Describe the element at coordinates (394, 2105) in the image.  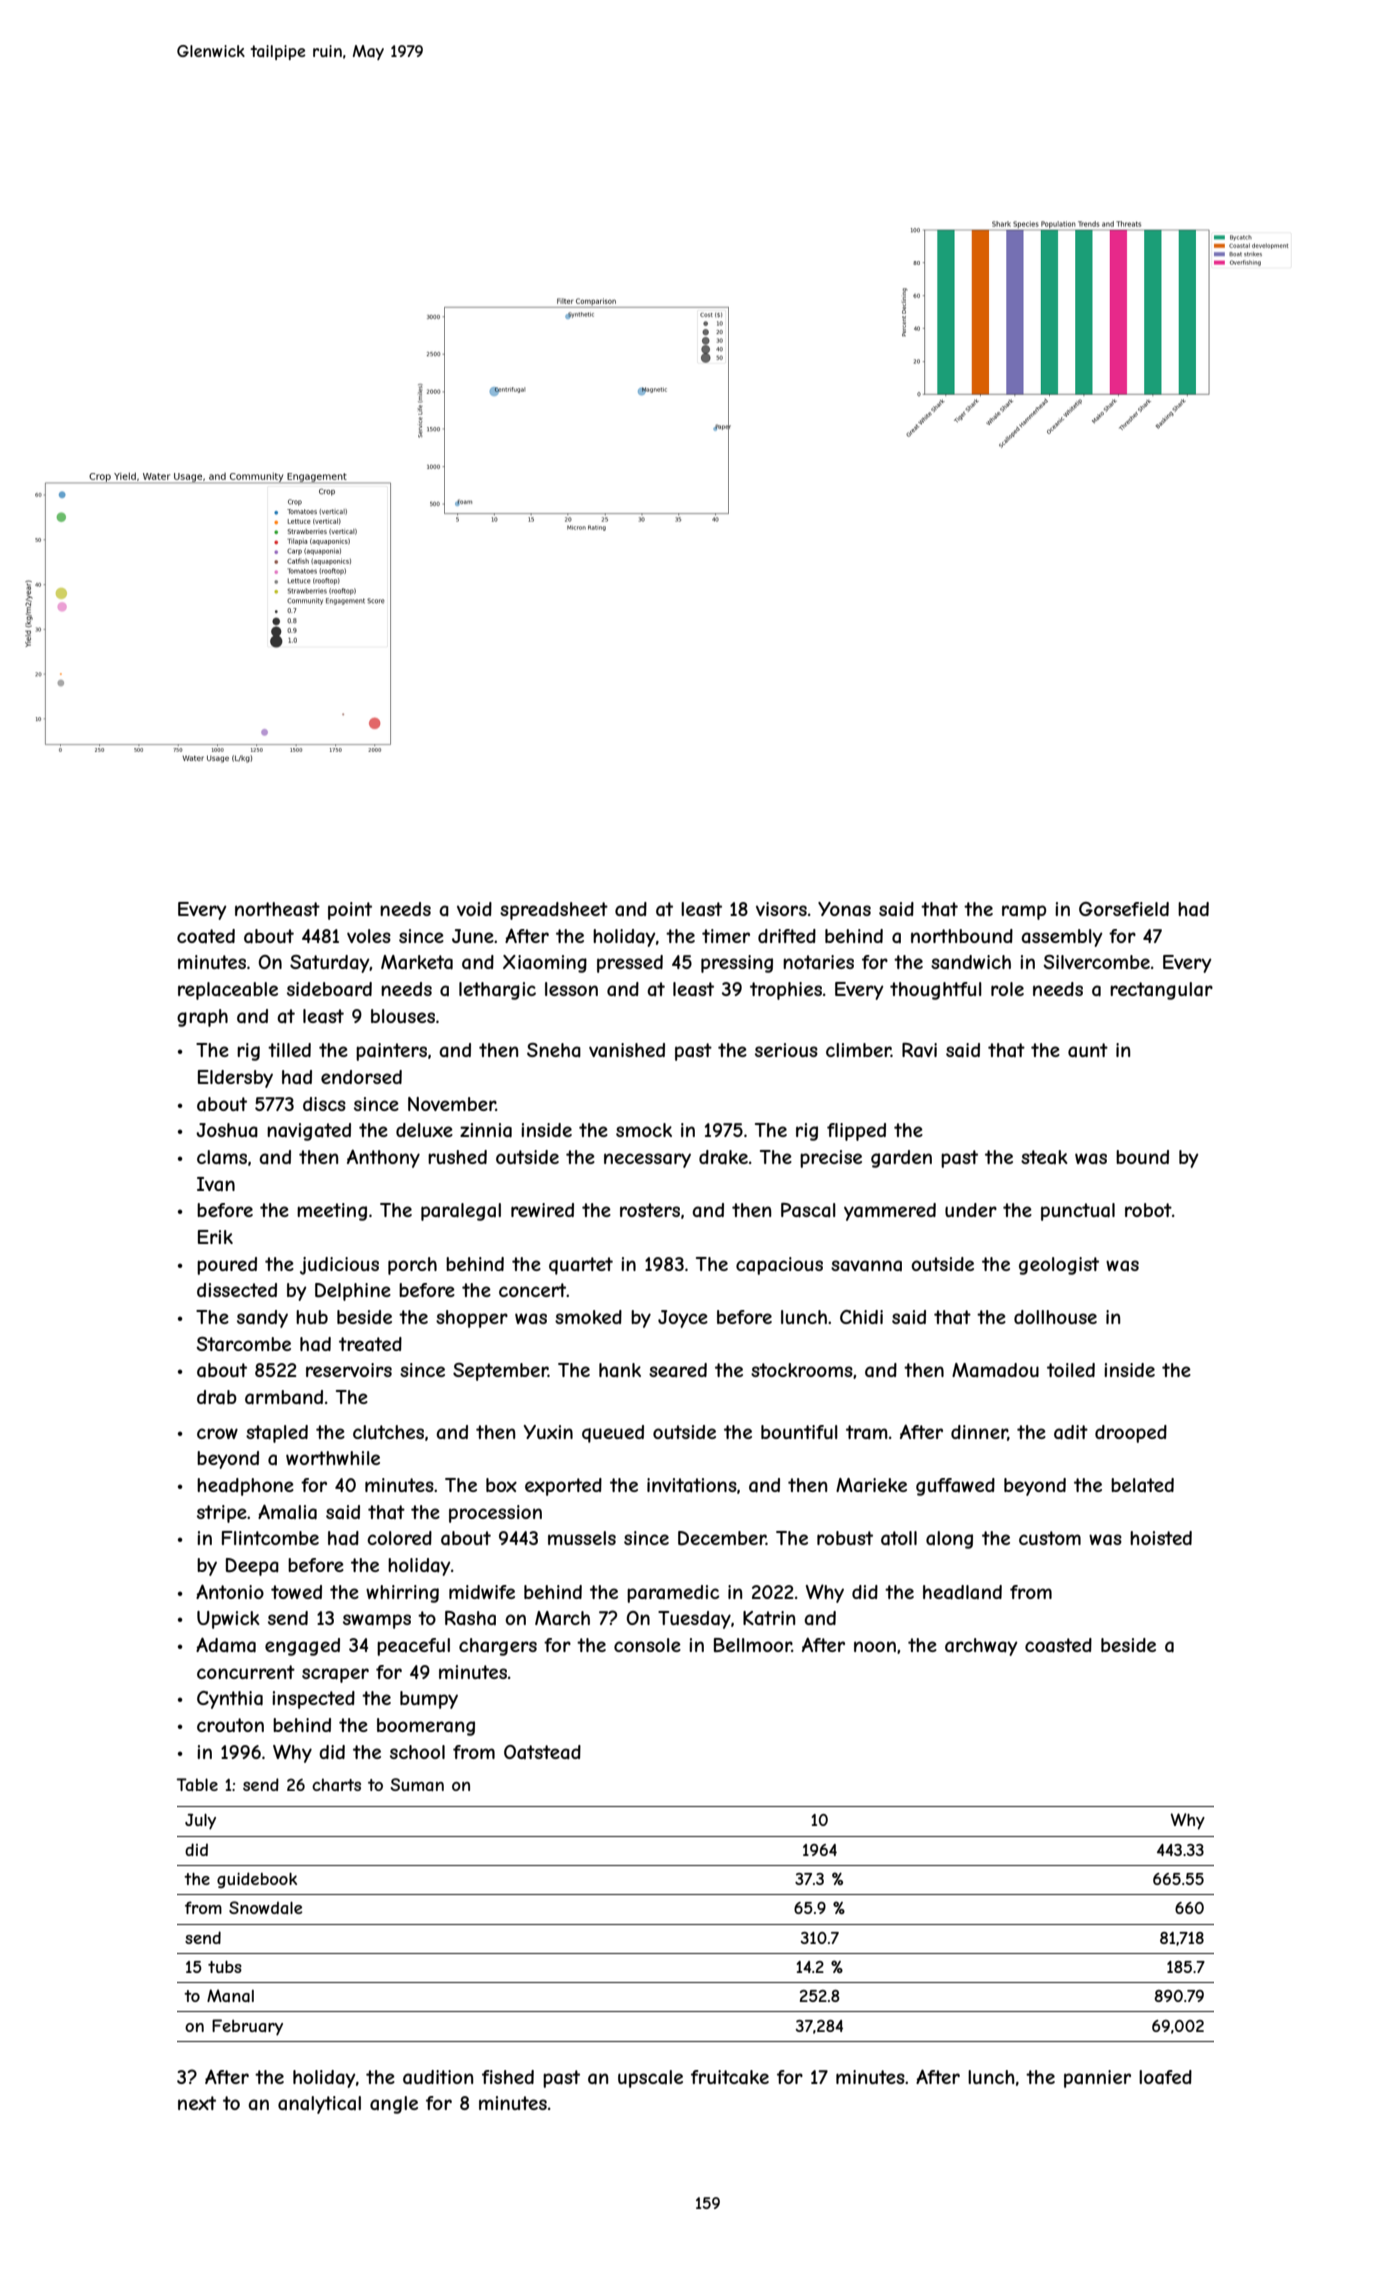
I see `angle` at that location.
